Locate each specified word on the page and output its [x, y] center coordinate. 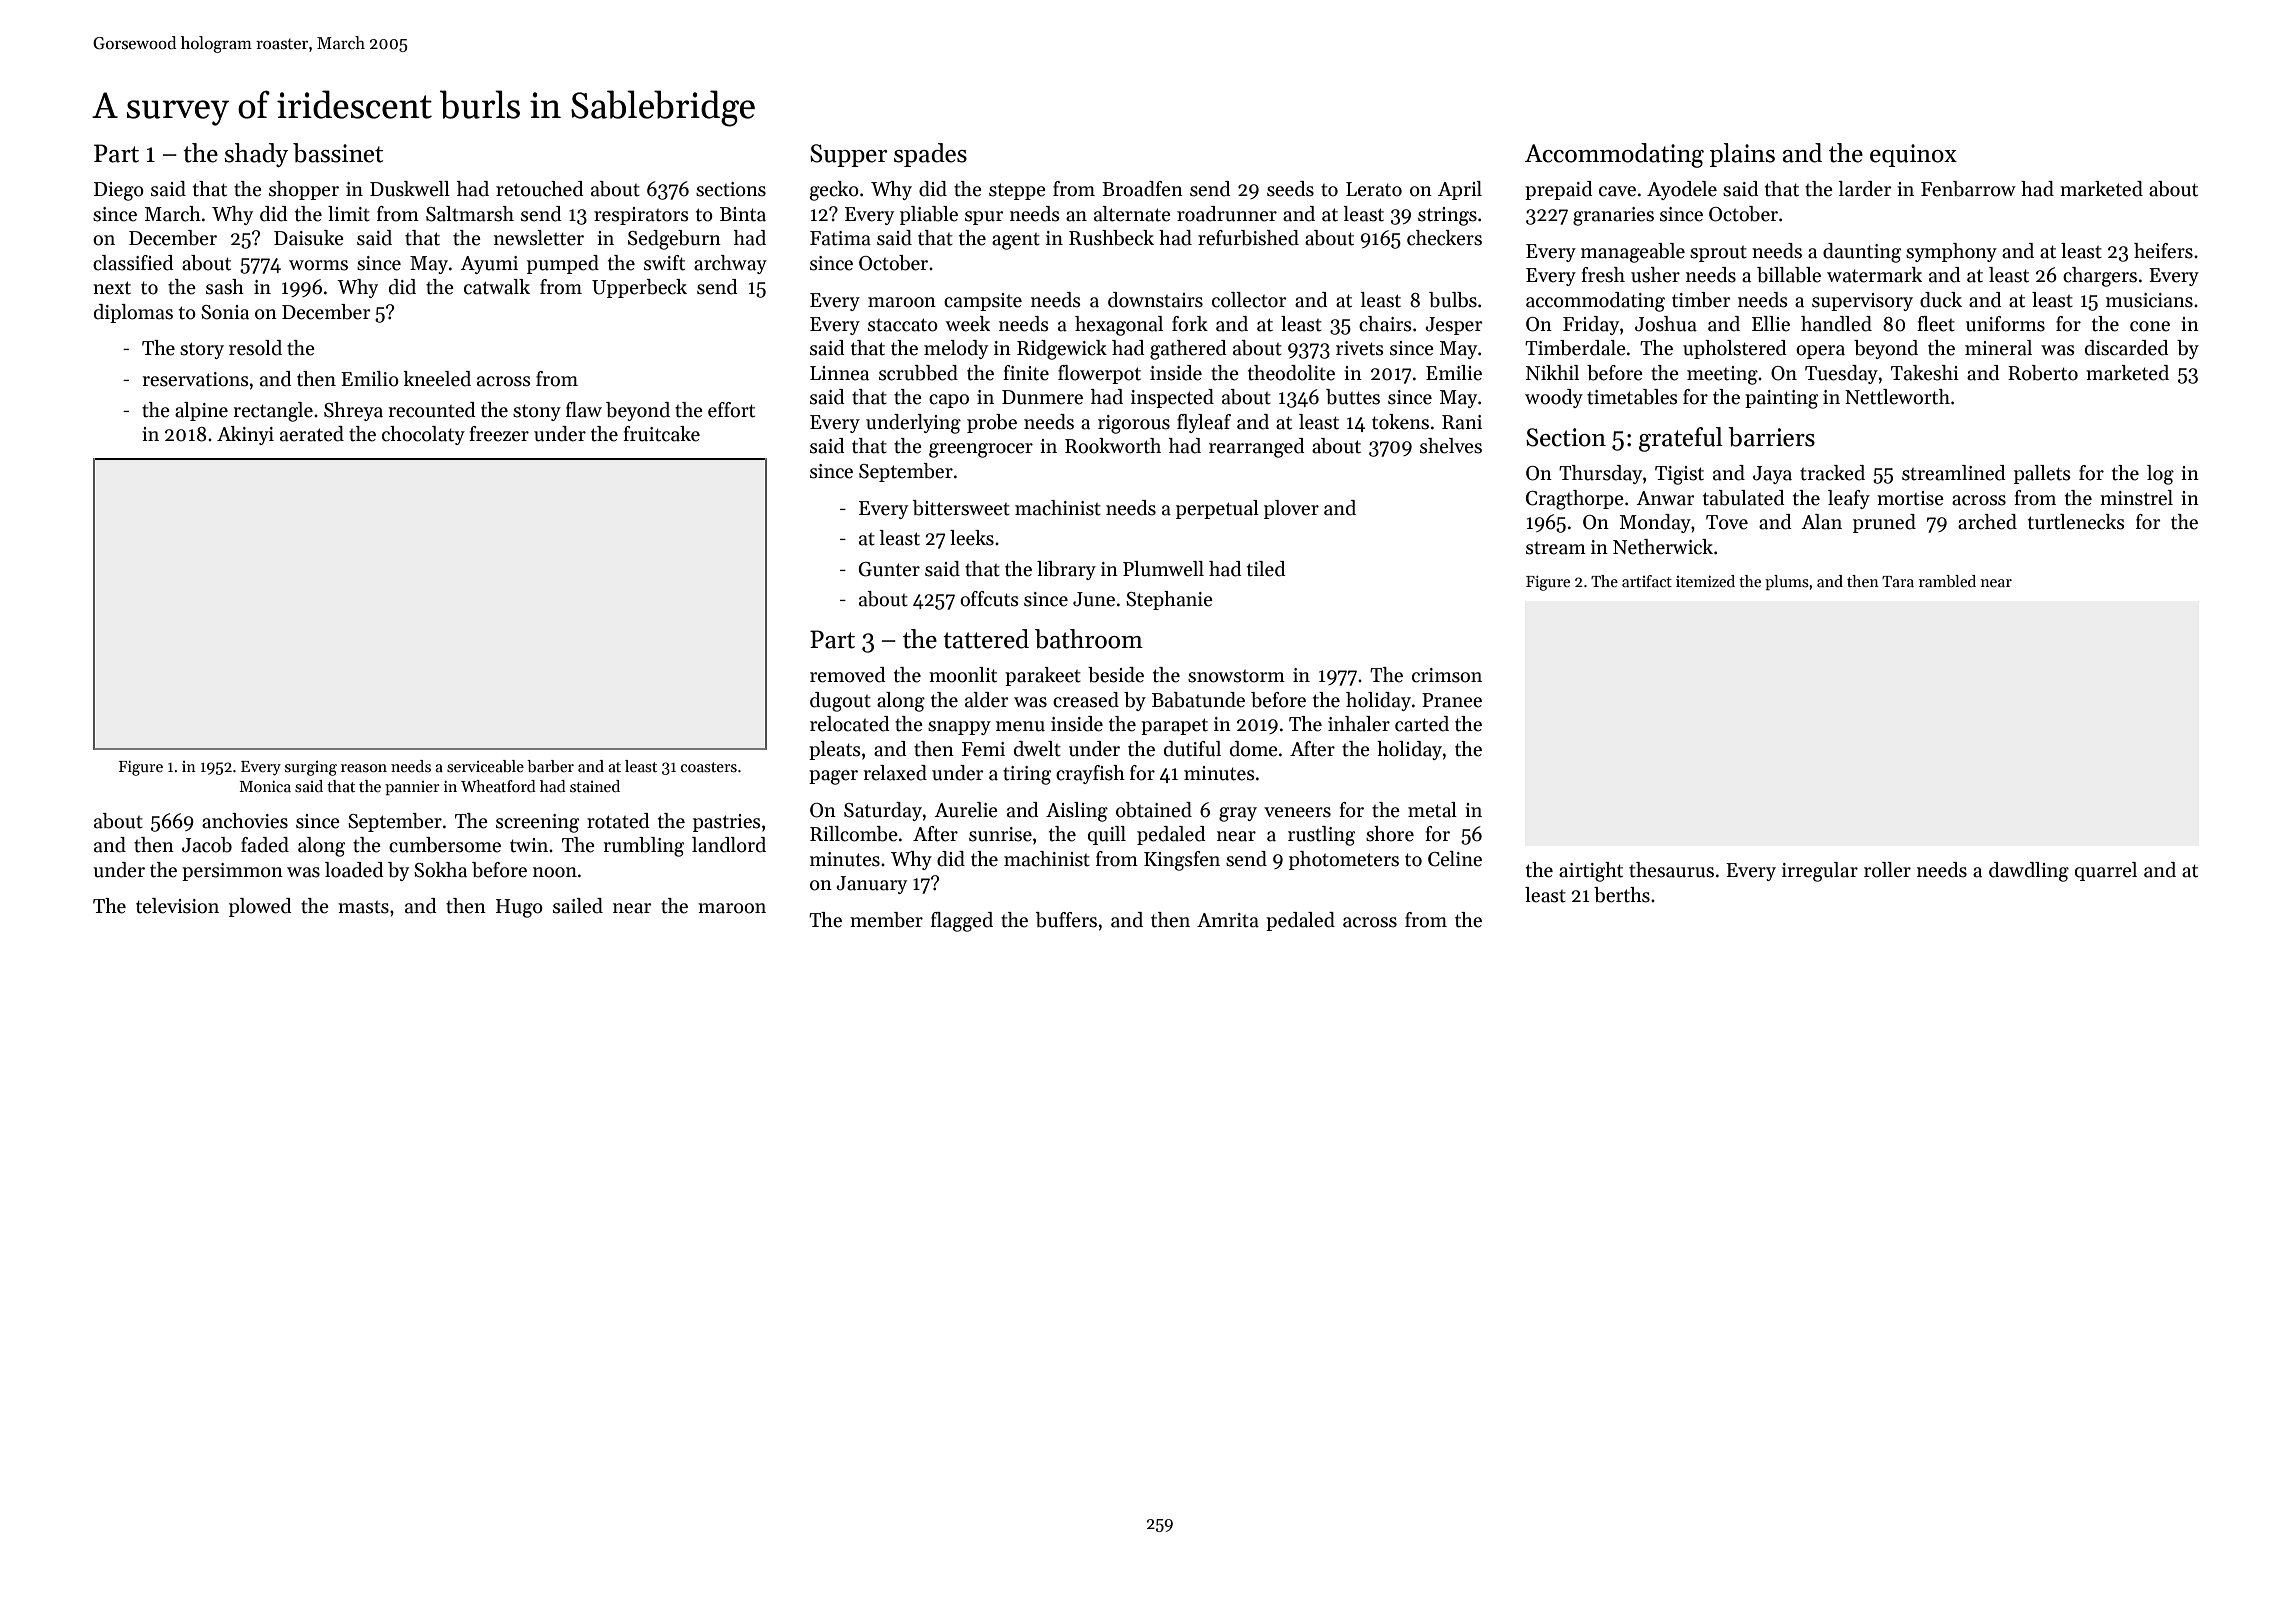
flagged [962, 922]
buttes [1353, 397]
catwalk [497, 287]
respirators [641, 216]
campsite [983, 302]
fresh [1603, 275]
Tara [1898, 581]
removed [848, 675]
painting [1781, 399]
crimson [1447, 675]
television [177, 906]
